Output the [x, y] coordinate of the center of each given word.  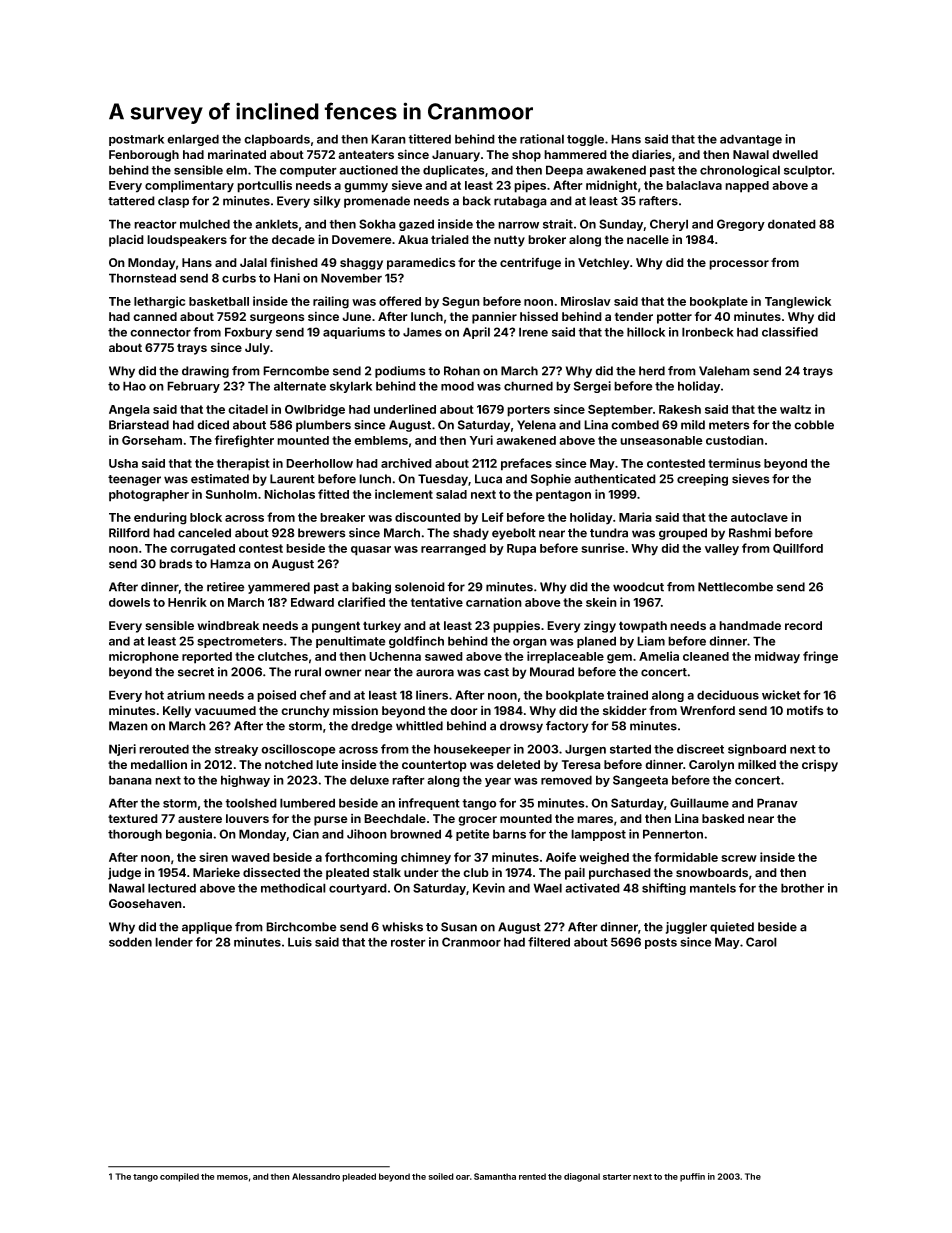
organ [530, 643]
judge [124, 874]
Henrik [187, 602]
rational [542, 139]
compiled [179, 1177]
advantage [751, 140]
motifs [805, 710]
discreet [700, 749]
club [476, 872]
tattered [131, 201]
